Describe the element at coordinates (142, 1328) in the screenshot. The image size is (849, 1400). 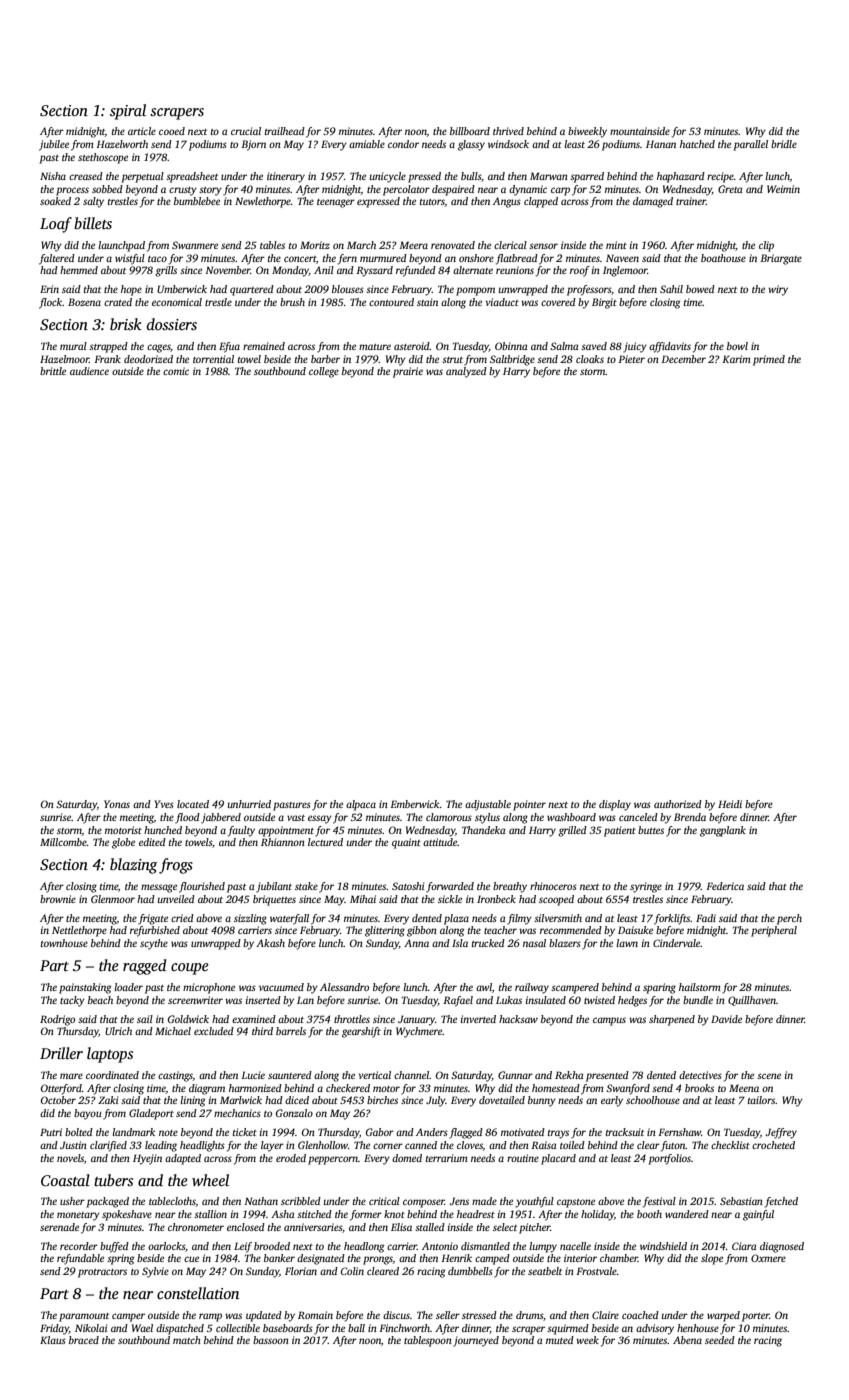
I see `Wael` at that location.
